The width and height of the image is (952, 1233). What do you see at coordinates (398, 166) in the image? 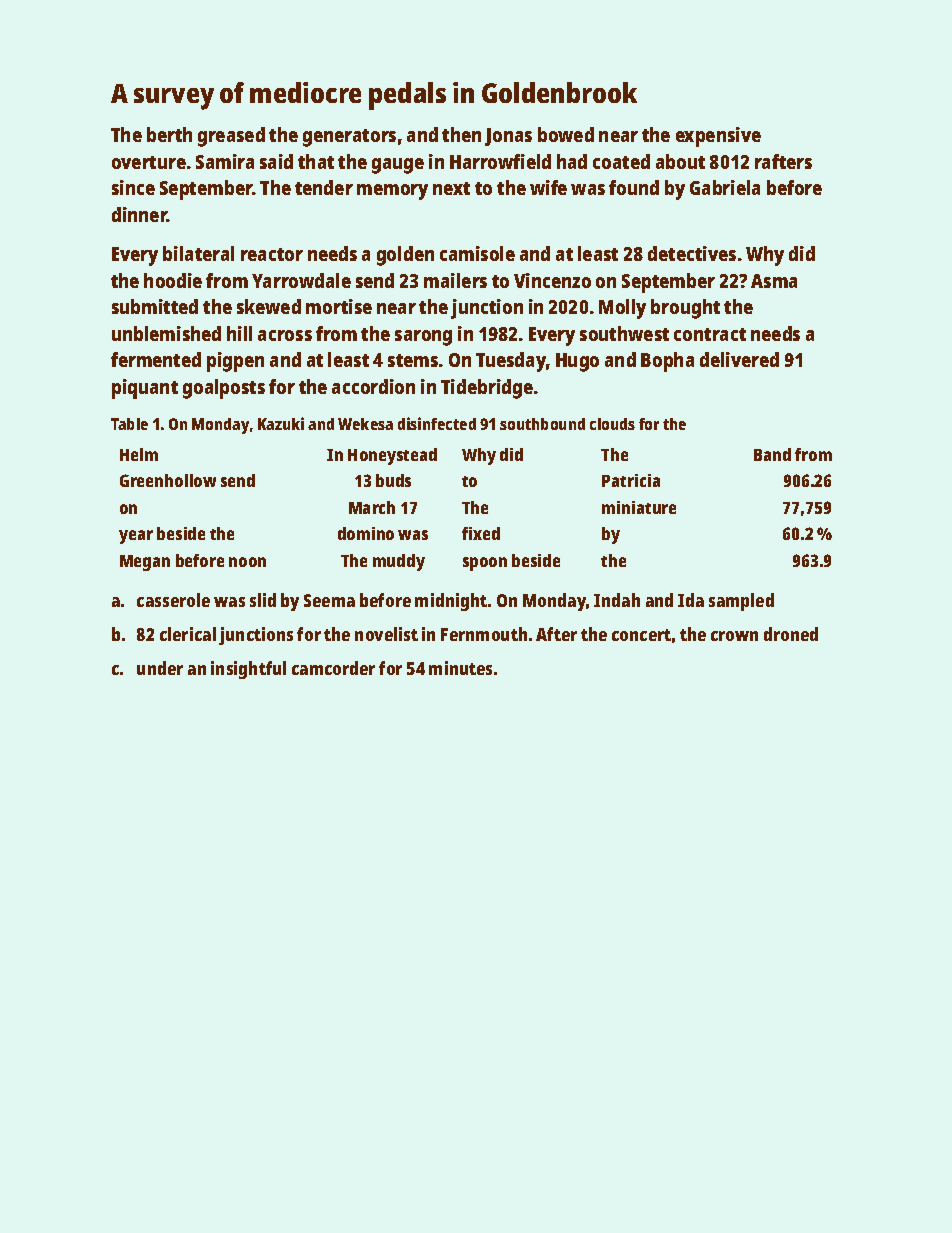
I see `gauge` at bounding box center [398, 166].
